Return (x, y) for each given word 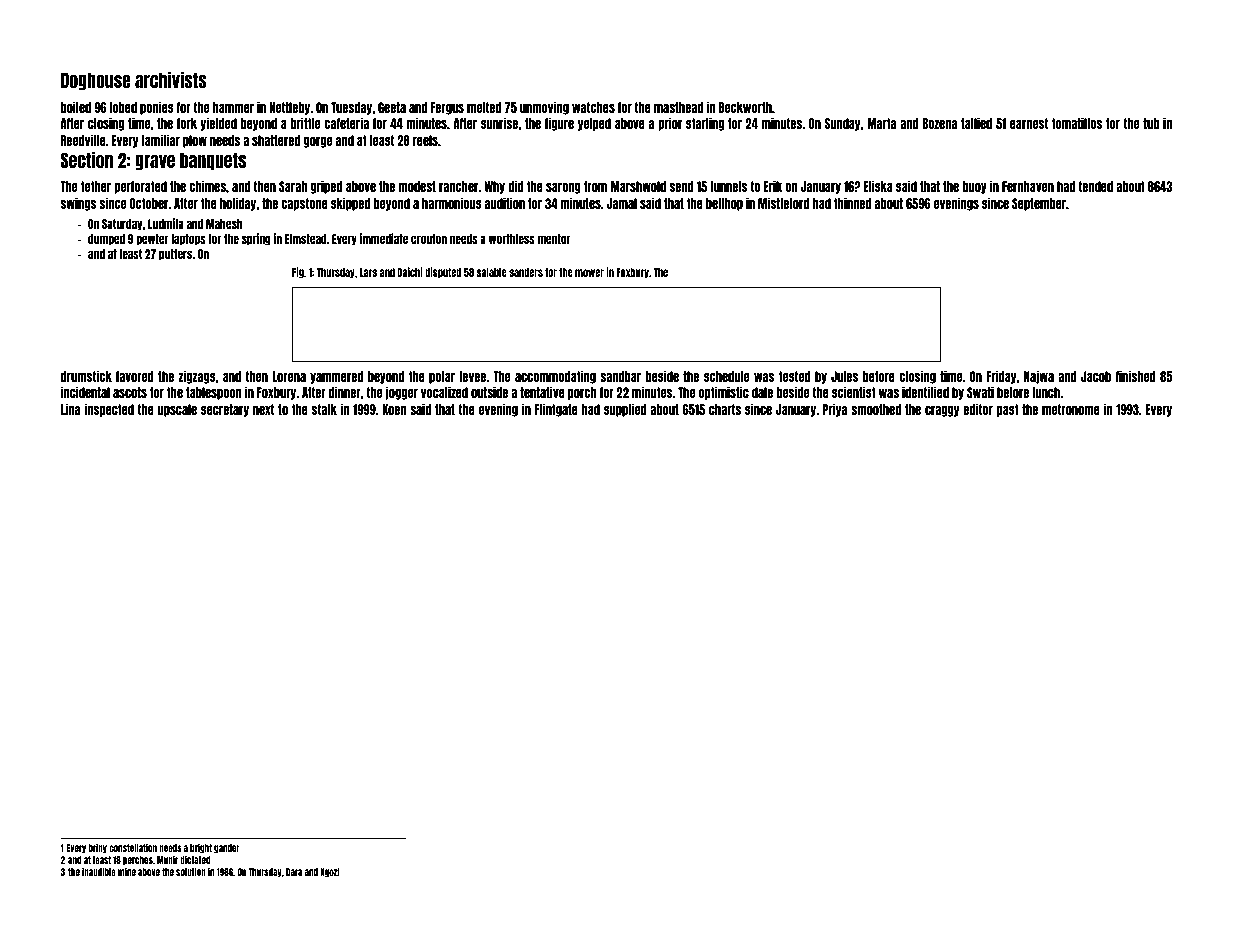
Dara (294, 872)
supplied (625, 410)
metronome (1071, 409)
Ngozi (329, 872)
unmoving (544, 108)
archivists (171, 79)
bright (201, 848)
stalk (324, 409)
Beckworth (745, 107)
